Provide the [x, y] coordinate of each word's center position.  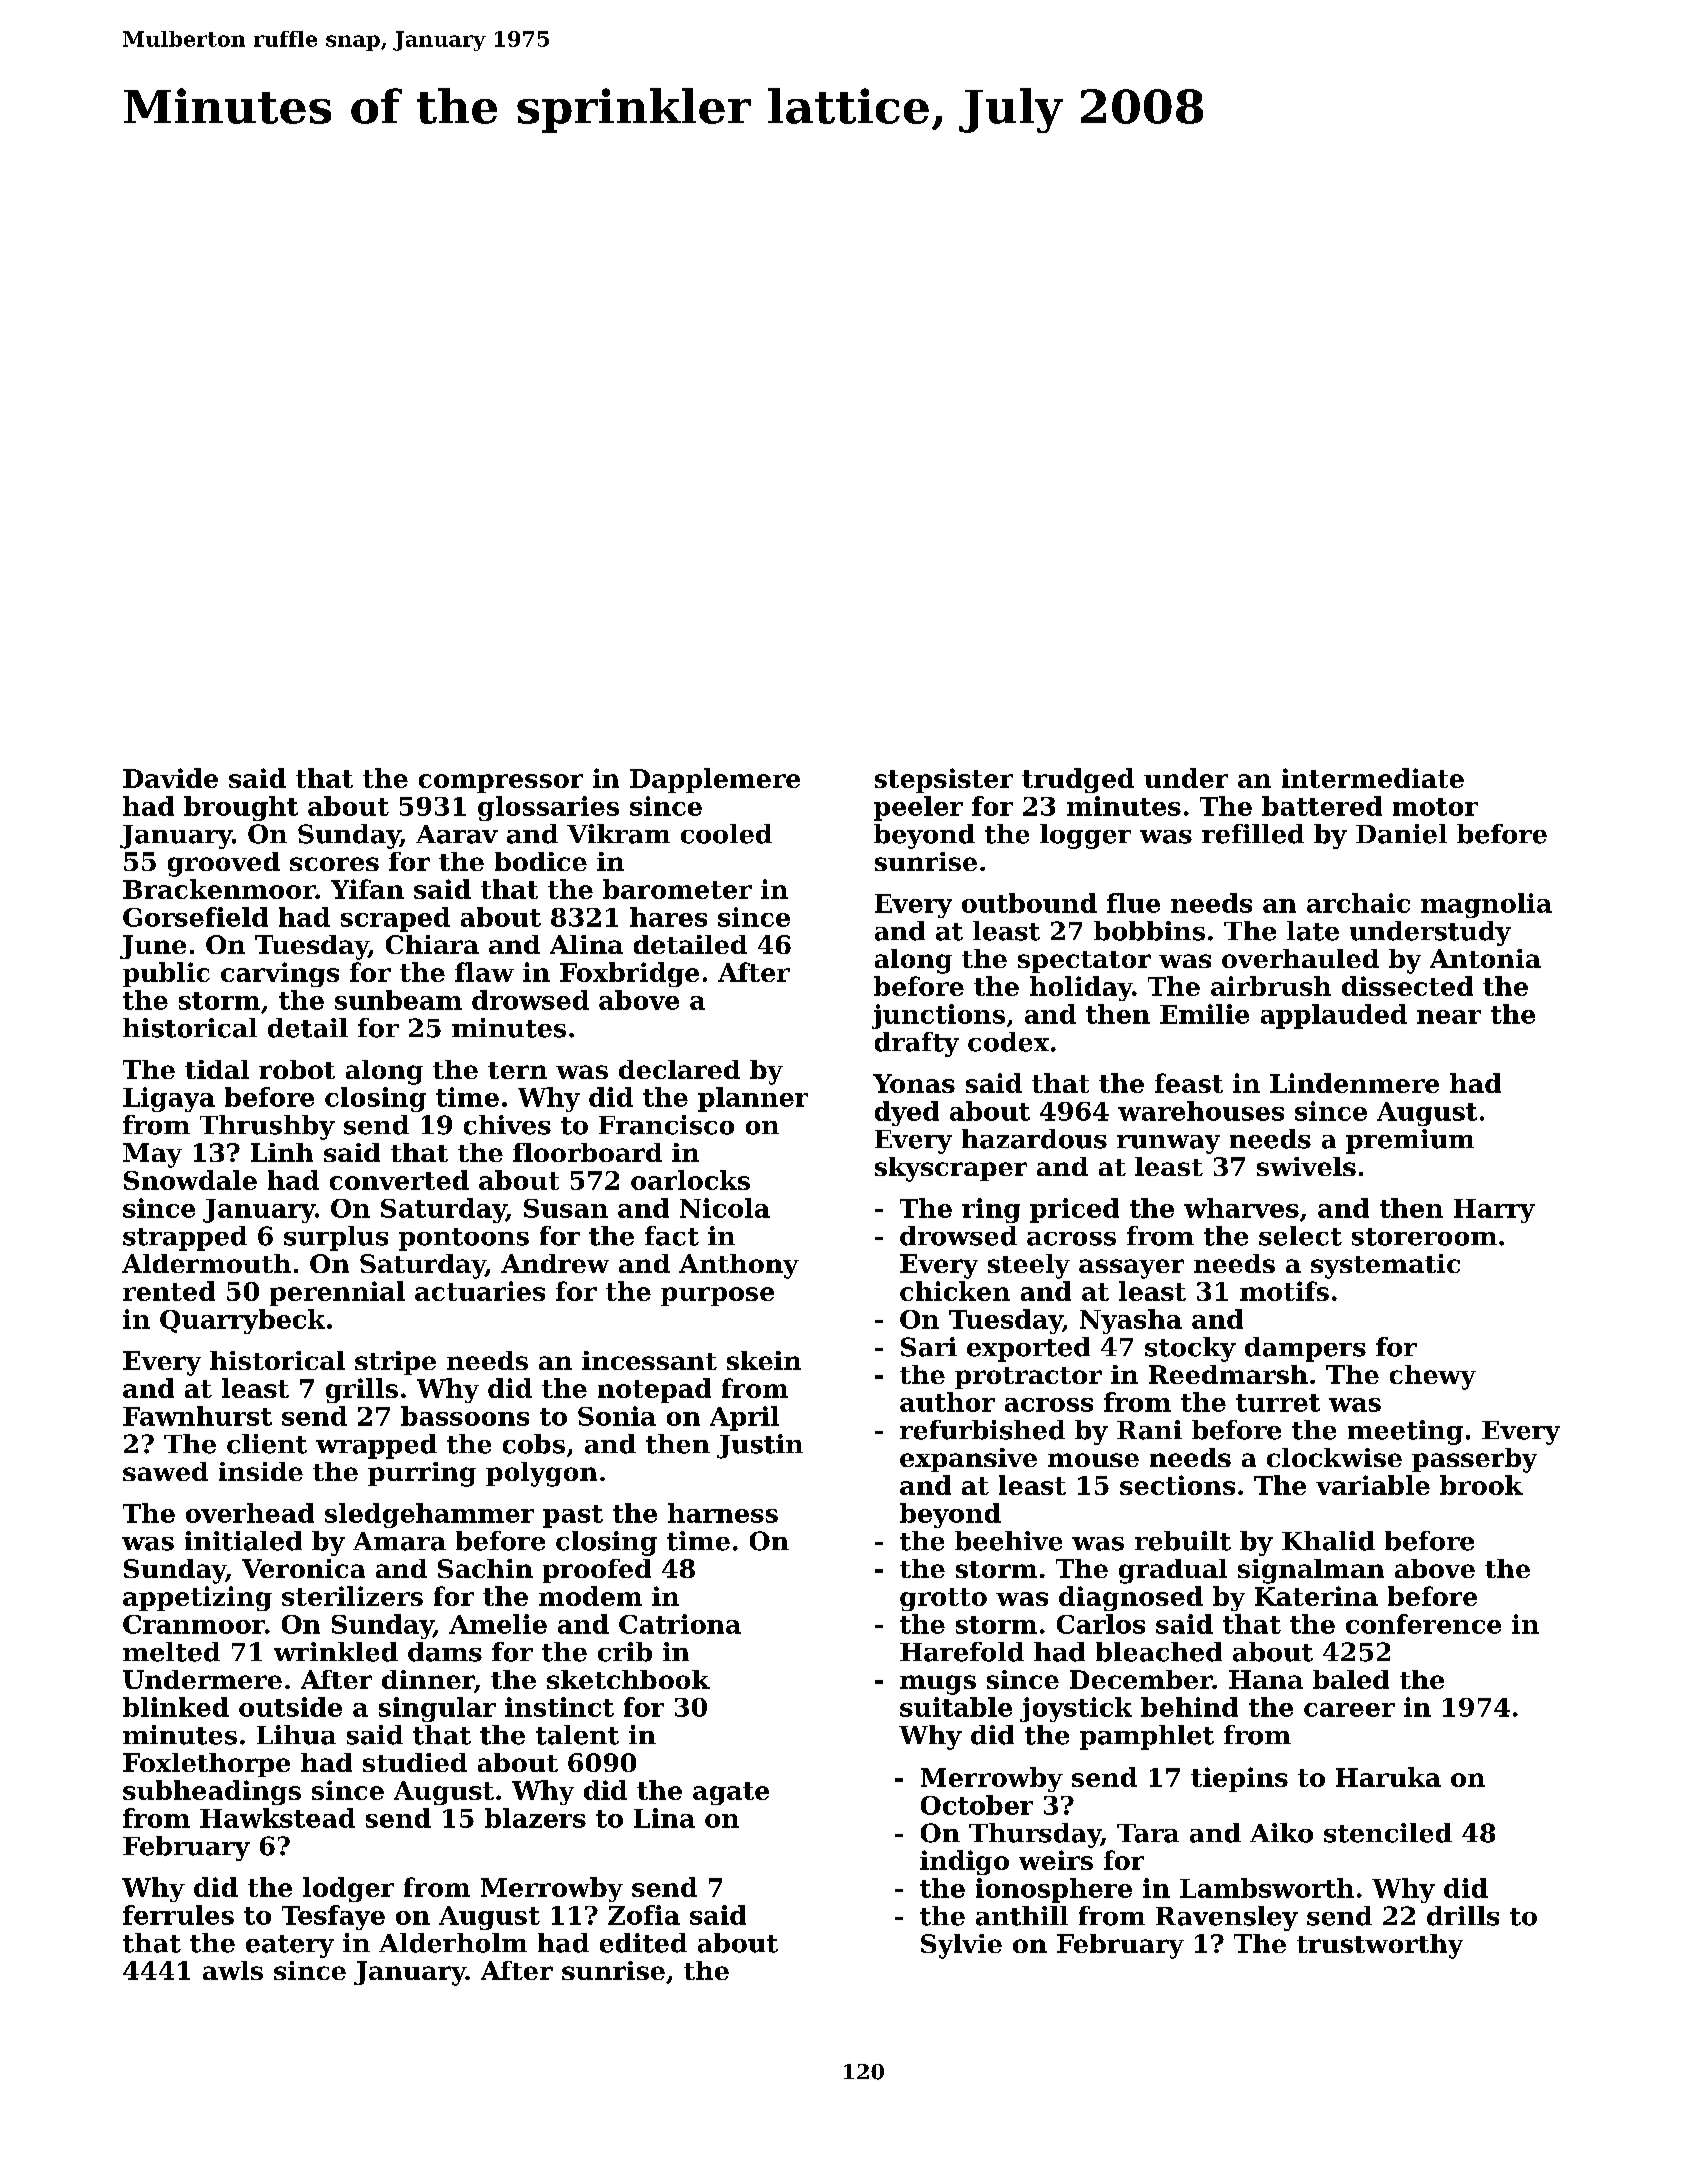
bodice [541, 861]
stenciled [1388, 1833]
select [1300, 1236]
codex [1008, 1042]
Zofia [644, 1915]
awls [233, 1970]
